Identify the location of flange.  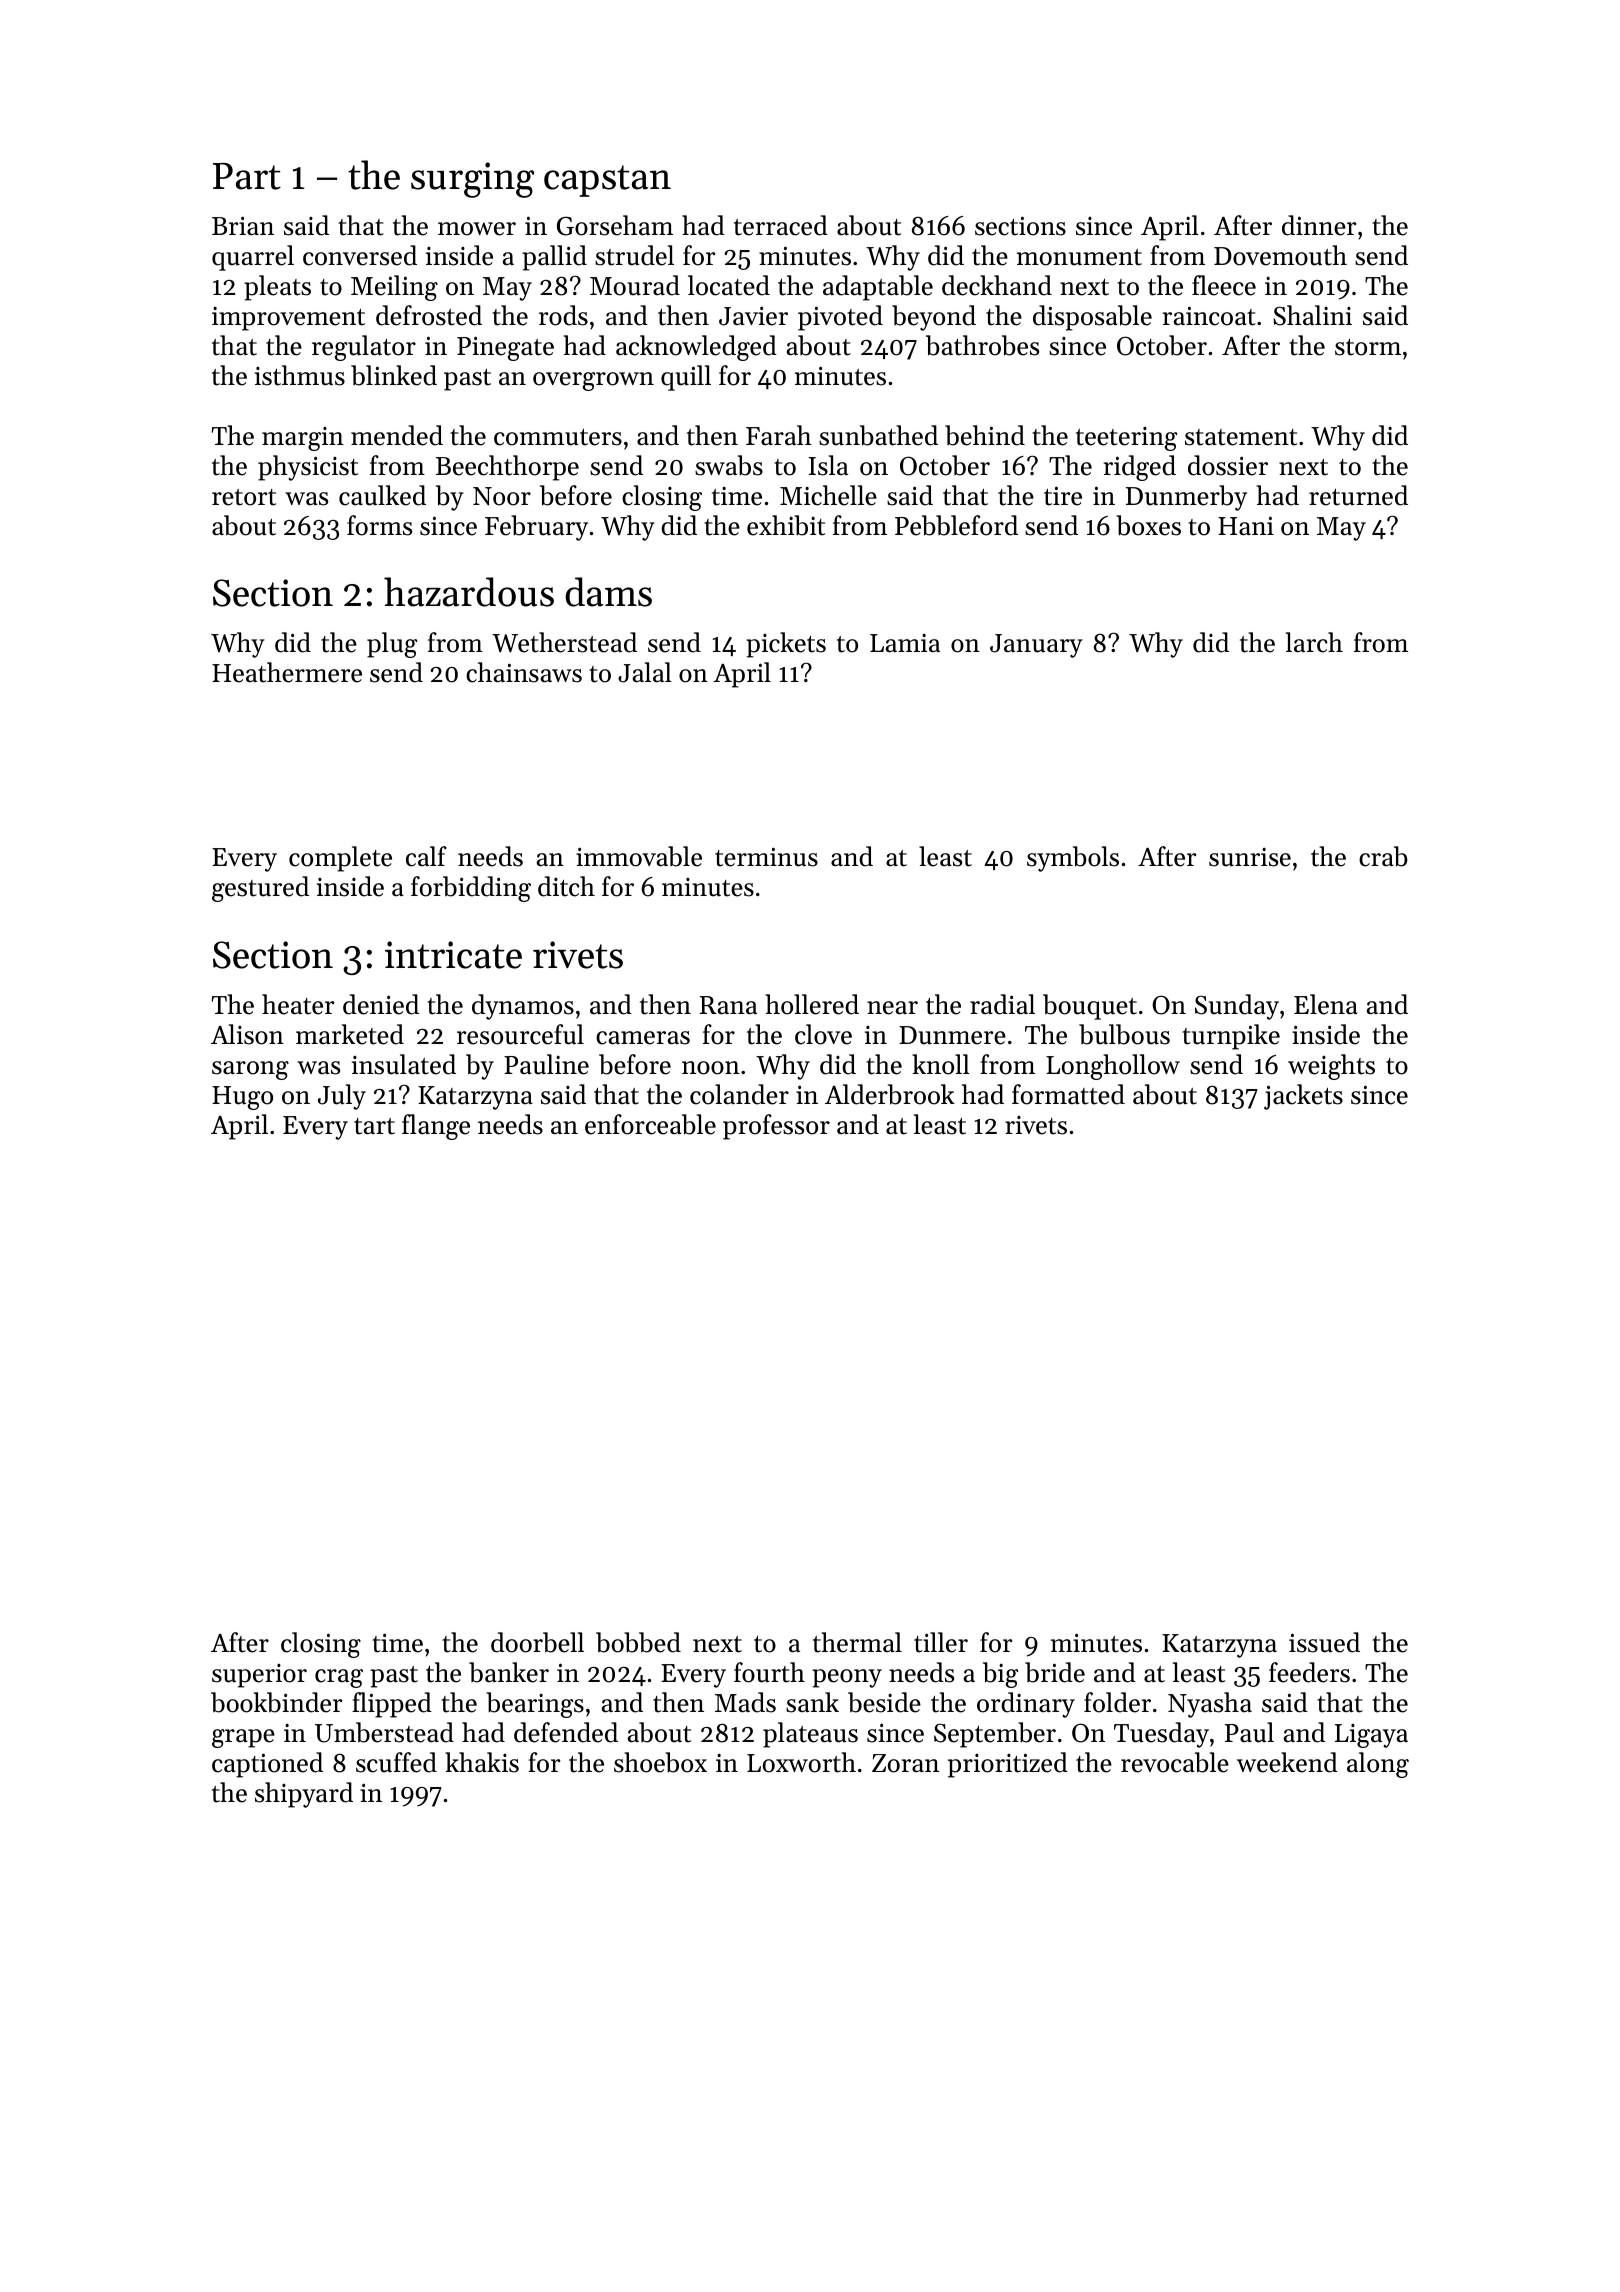
(436, 1127).
